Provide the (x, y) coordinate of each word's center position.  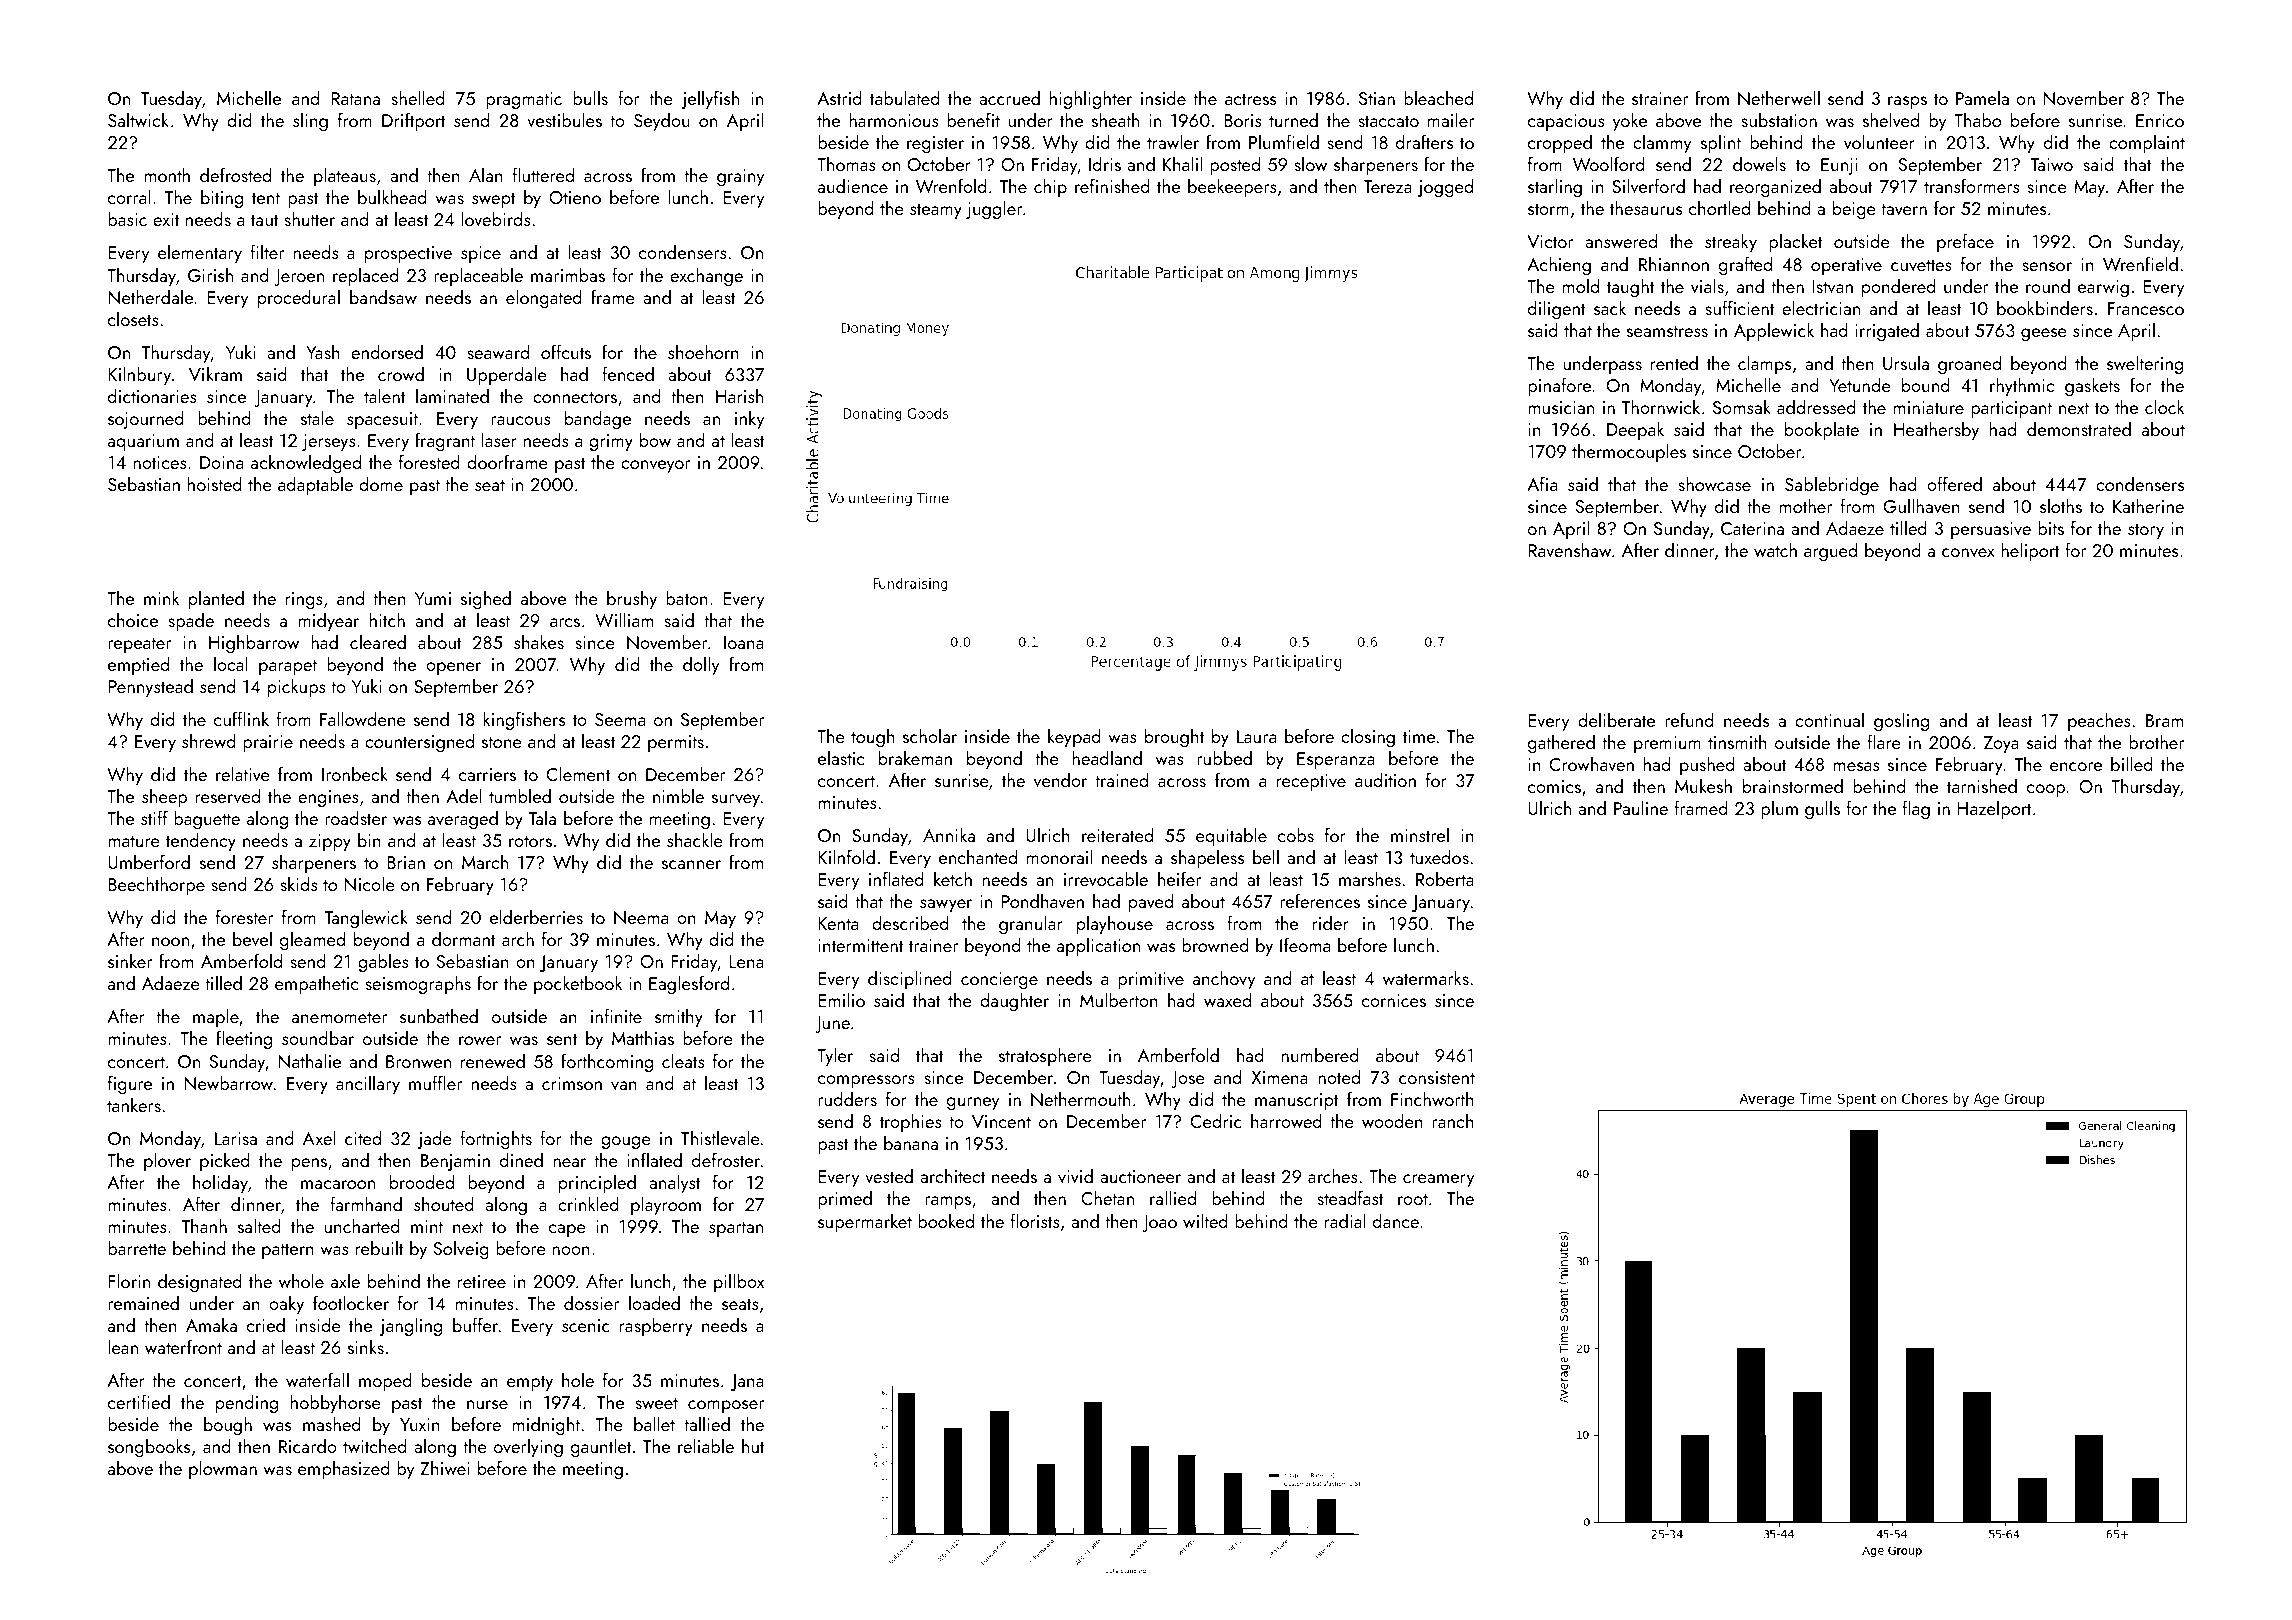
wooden (1392, 1120)
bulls (590, 97)
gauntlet (601, 1447)
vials (1707, 285)
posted (1235, 165)
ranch (1453, 1120)
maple (216, 1017)
